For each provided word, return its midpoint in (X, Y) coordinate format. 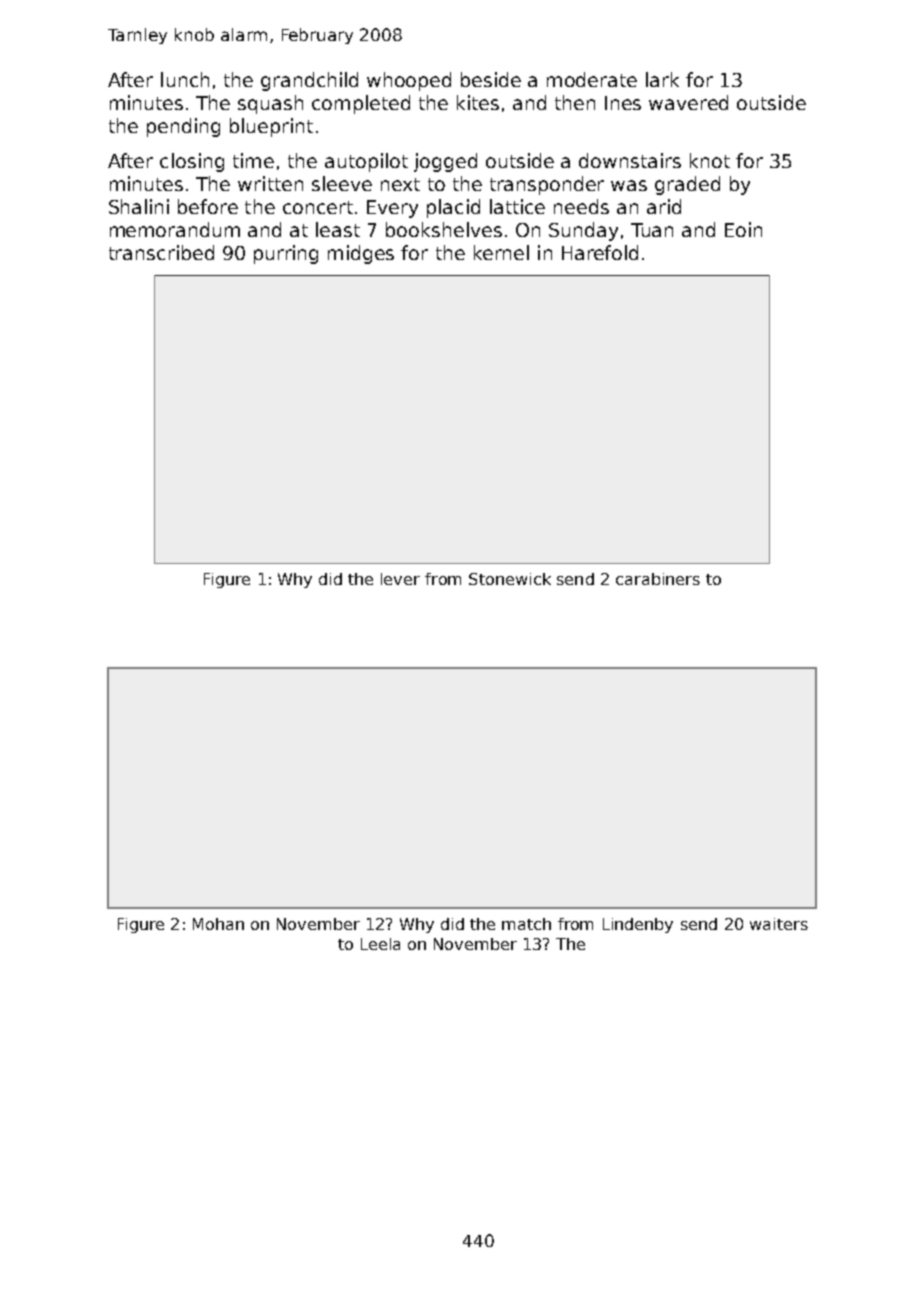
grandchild (309, 81)
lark (662, 79)
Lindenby (638, 925)
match (526, 924)
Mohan (218, 924)
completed (361, 104)
